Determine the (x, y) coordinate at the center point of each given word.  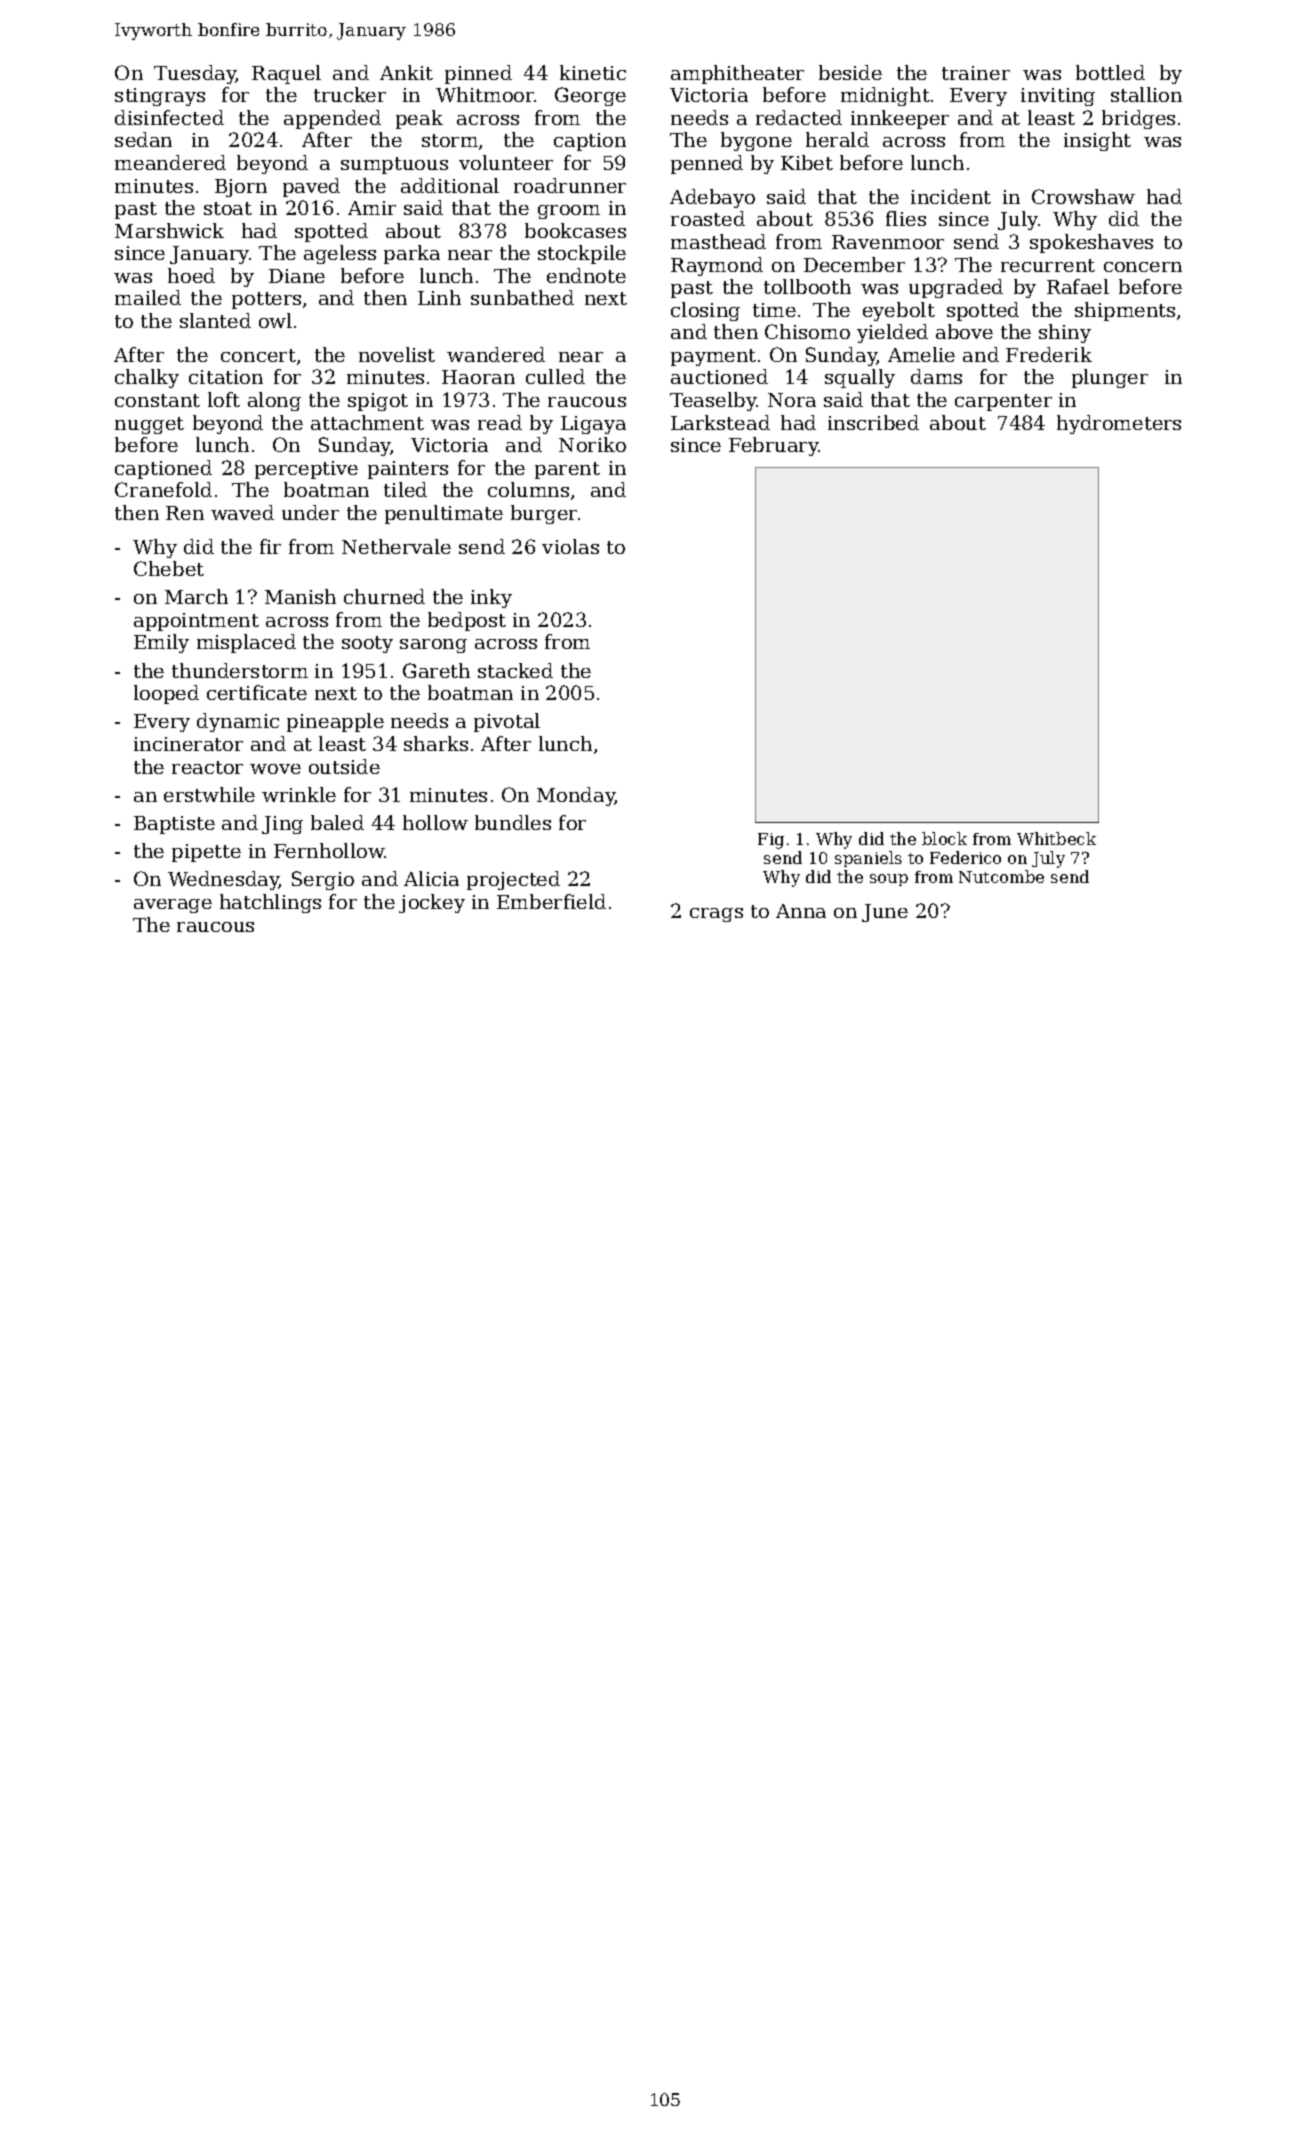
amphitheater (737, 74)
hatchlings (270, 903)
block (944, 838)
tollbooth (807, 286)
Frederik (1049, 354)
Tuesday (195, 74)
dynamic (238, 722)
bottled (1110, 72)
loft (224, 399)
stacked (515, 670)
